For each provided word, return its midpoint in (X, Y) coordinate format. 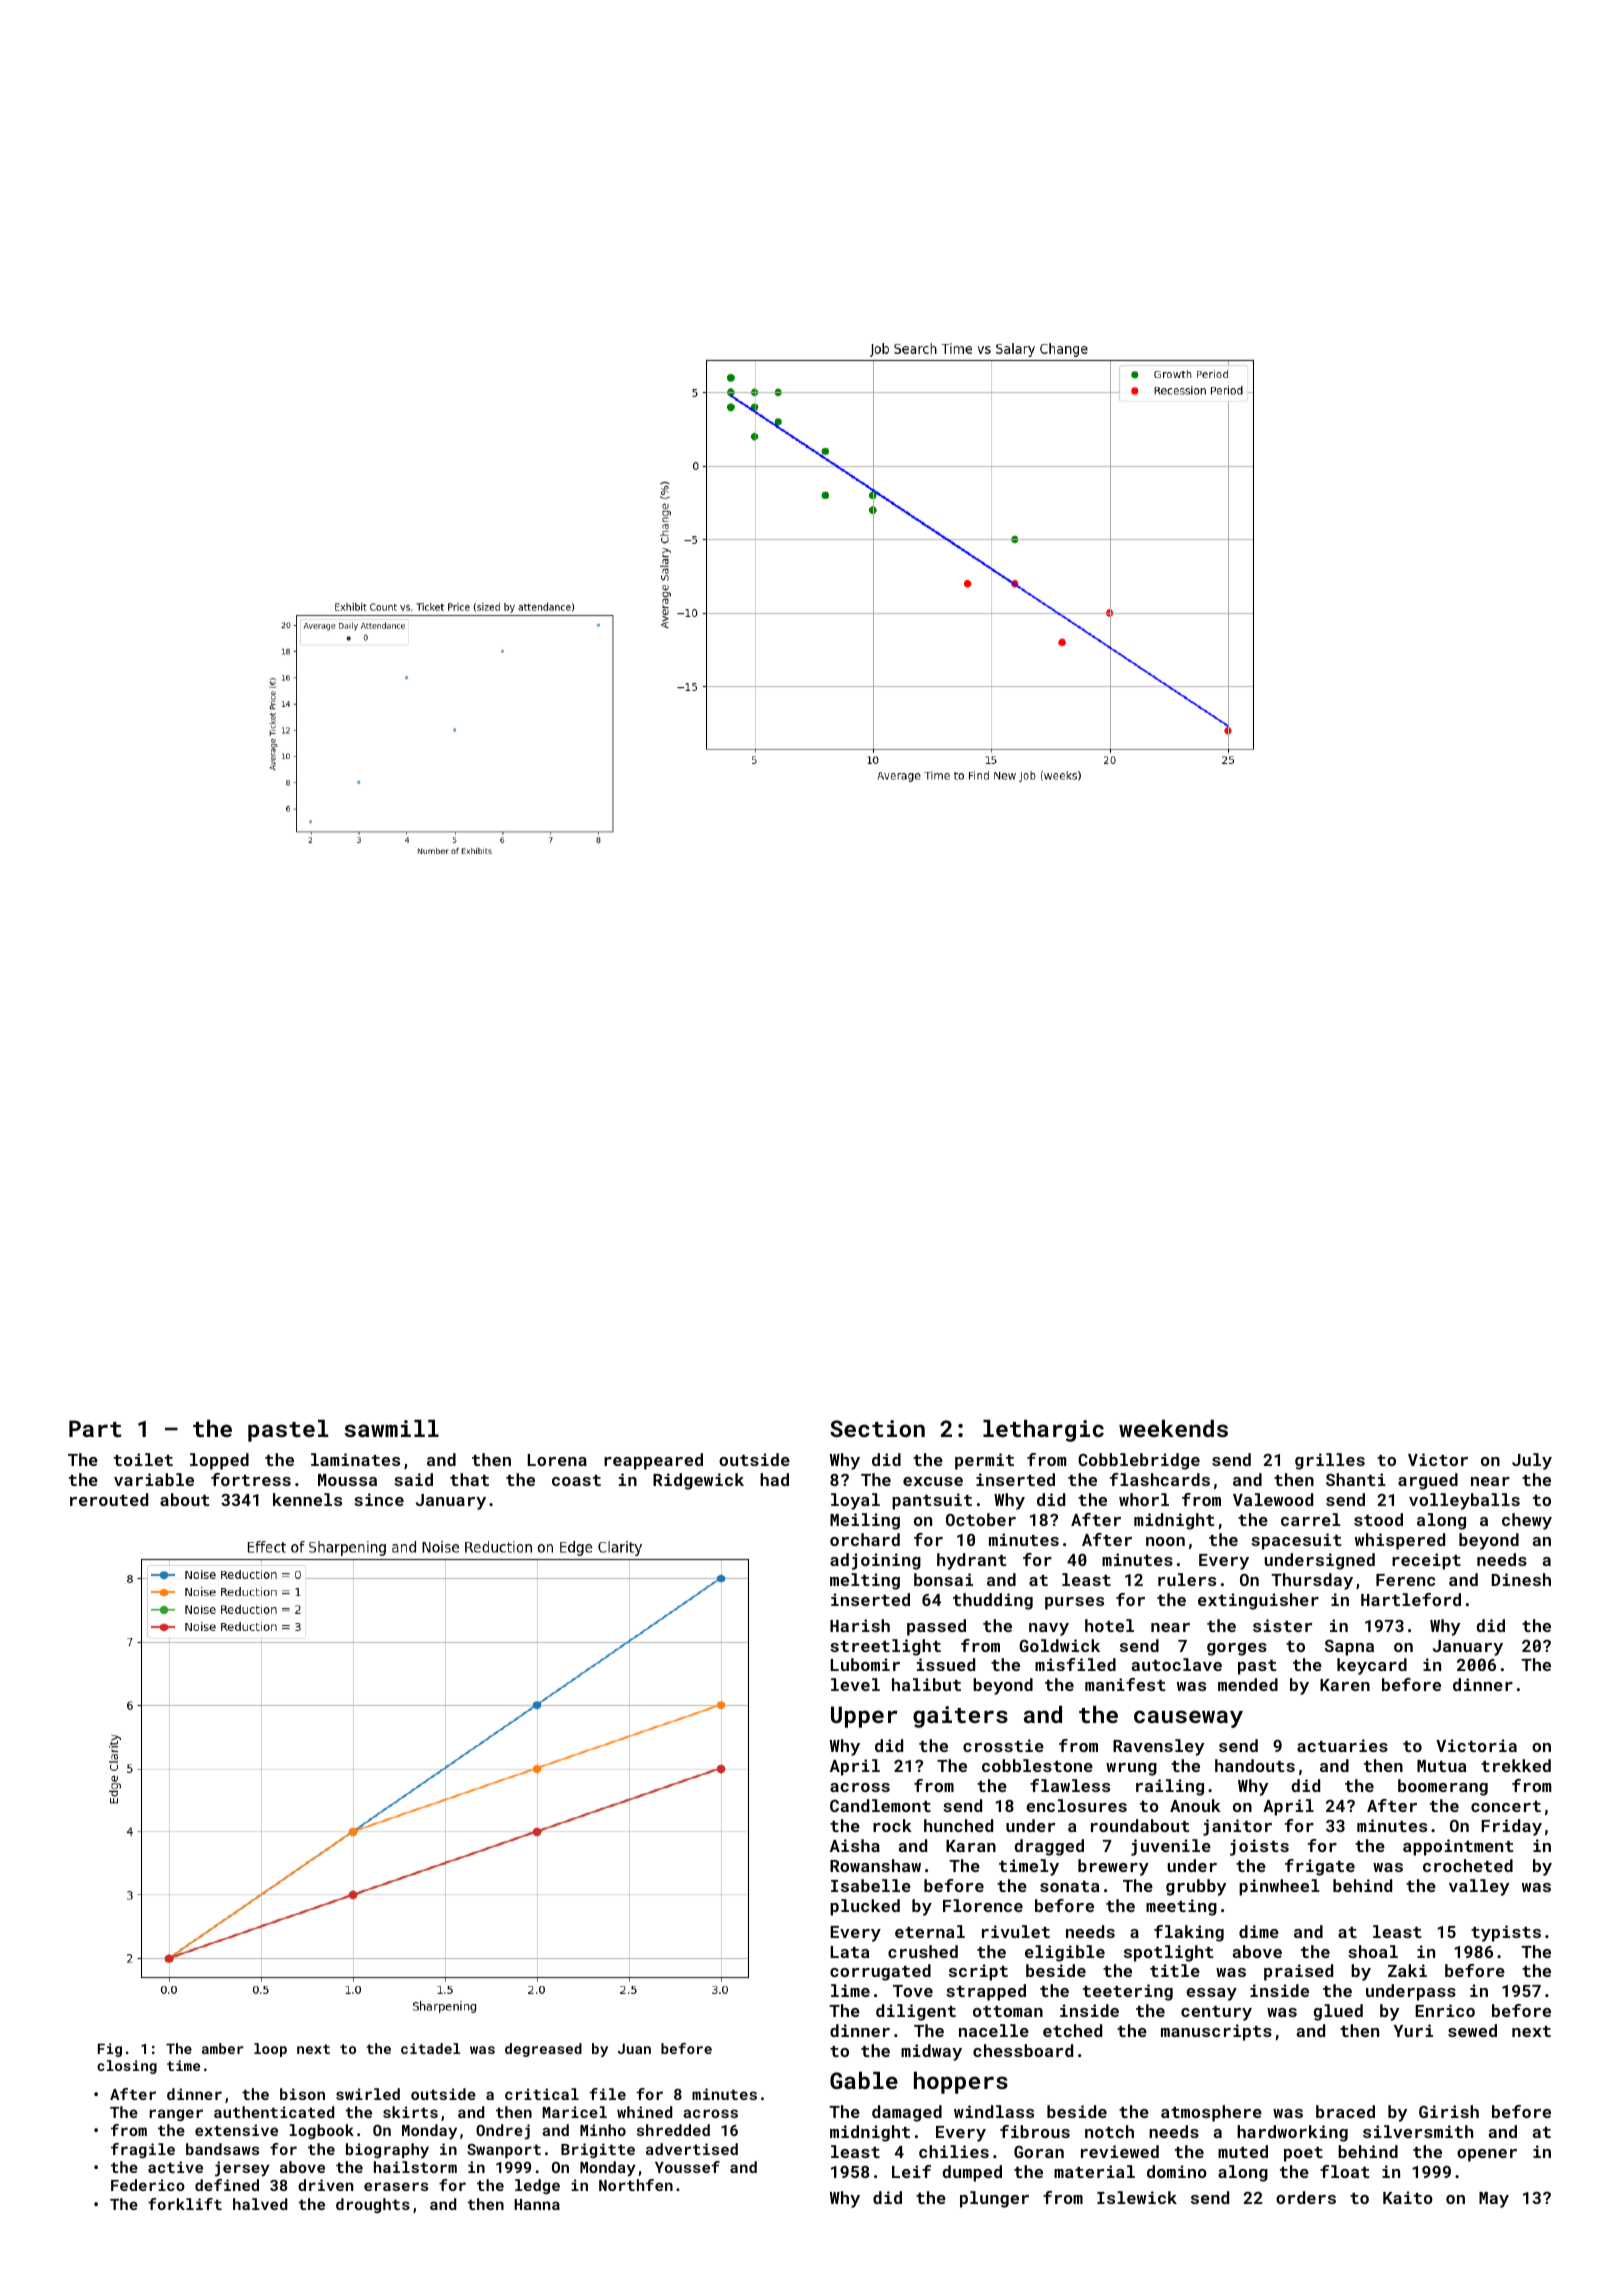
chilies (954, 2151)
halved (260, 2204)
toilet (143, 1459)
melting (865, 1581)
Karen (1345, 1685)
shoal (1373, 1951)
